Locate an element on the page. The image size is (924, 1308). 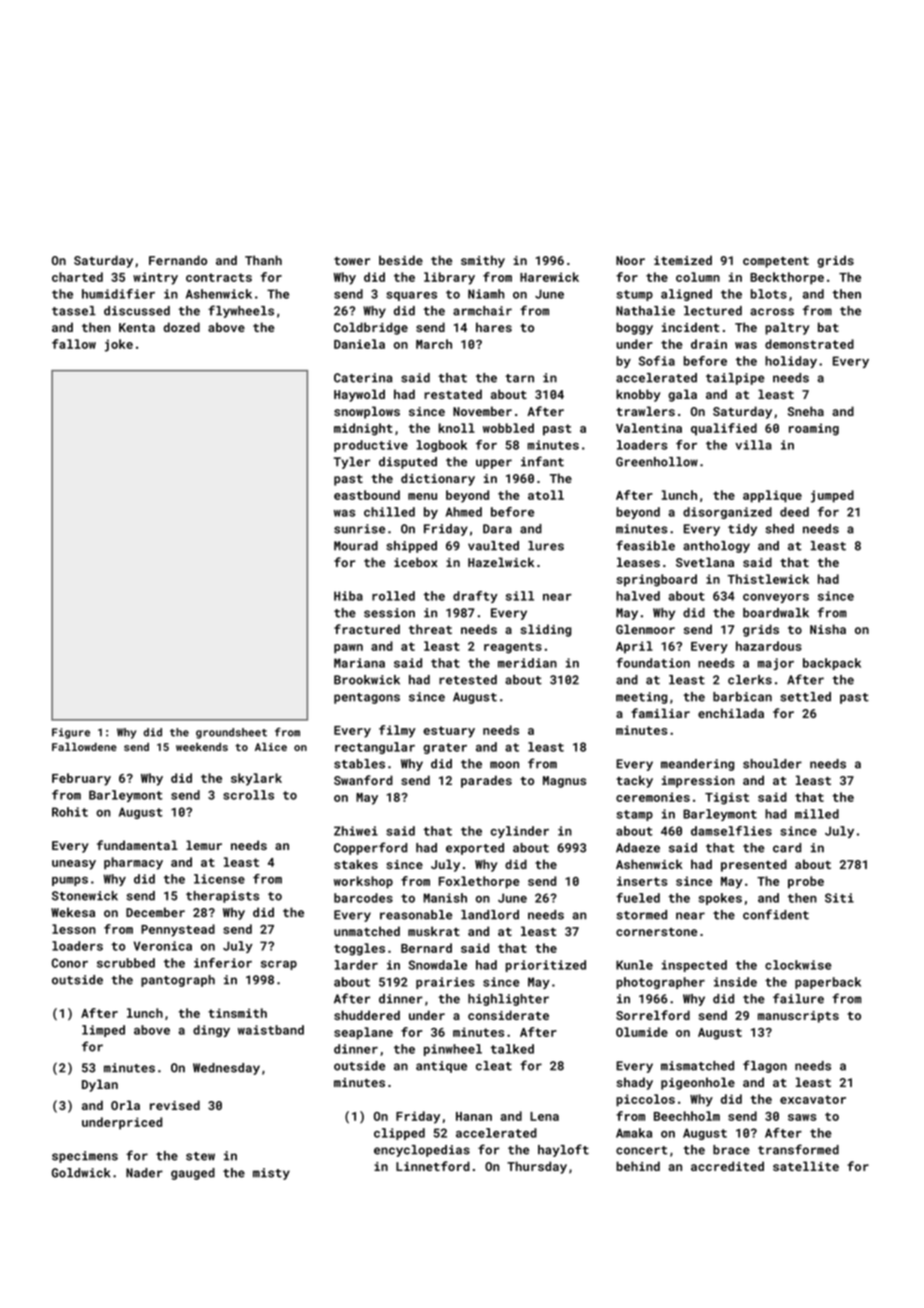
meridian is located at coordinates (527, 663).
